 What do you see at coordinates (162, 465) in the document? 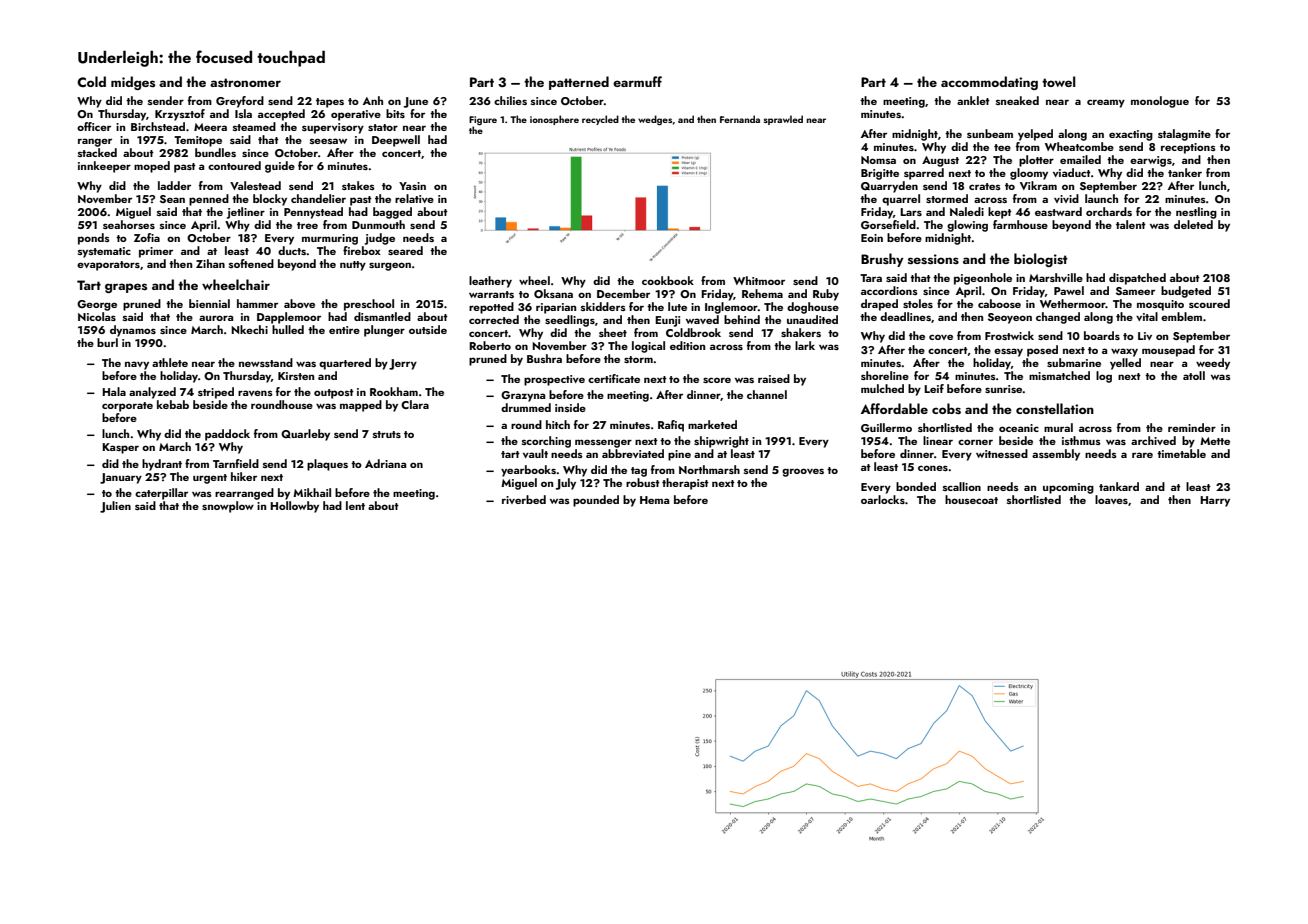
I see `hydrant` at bounding box center [162, 465].
